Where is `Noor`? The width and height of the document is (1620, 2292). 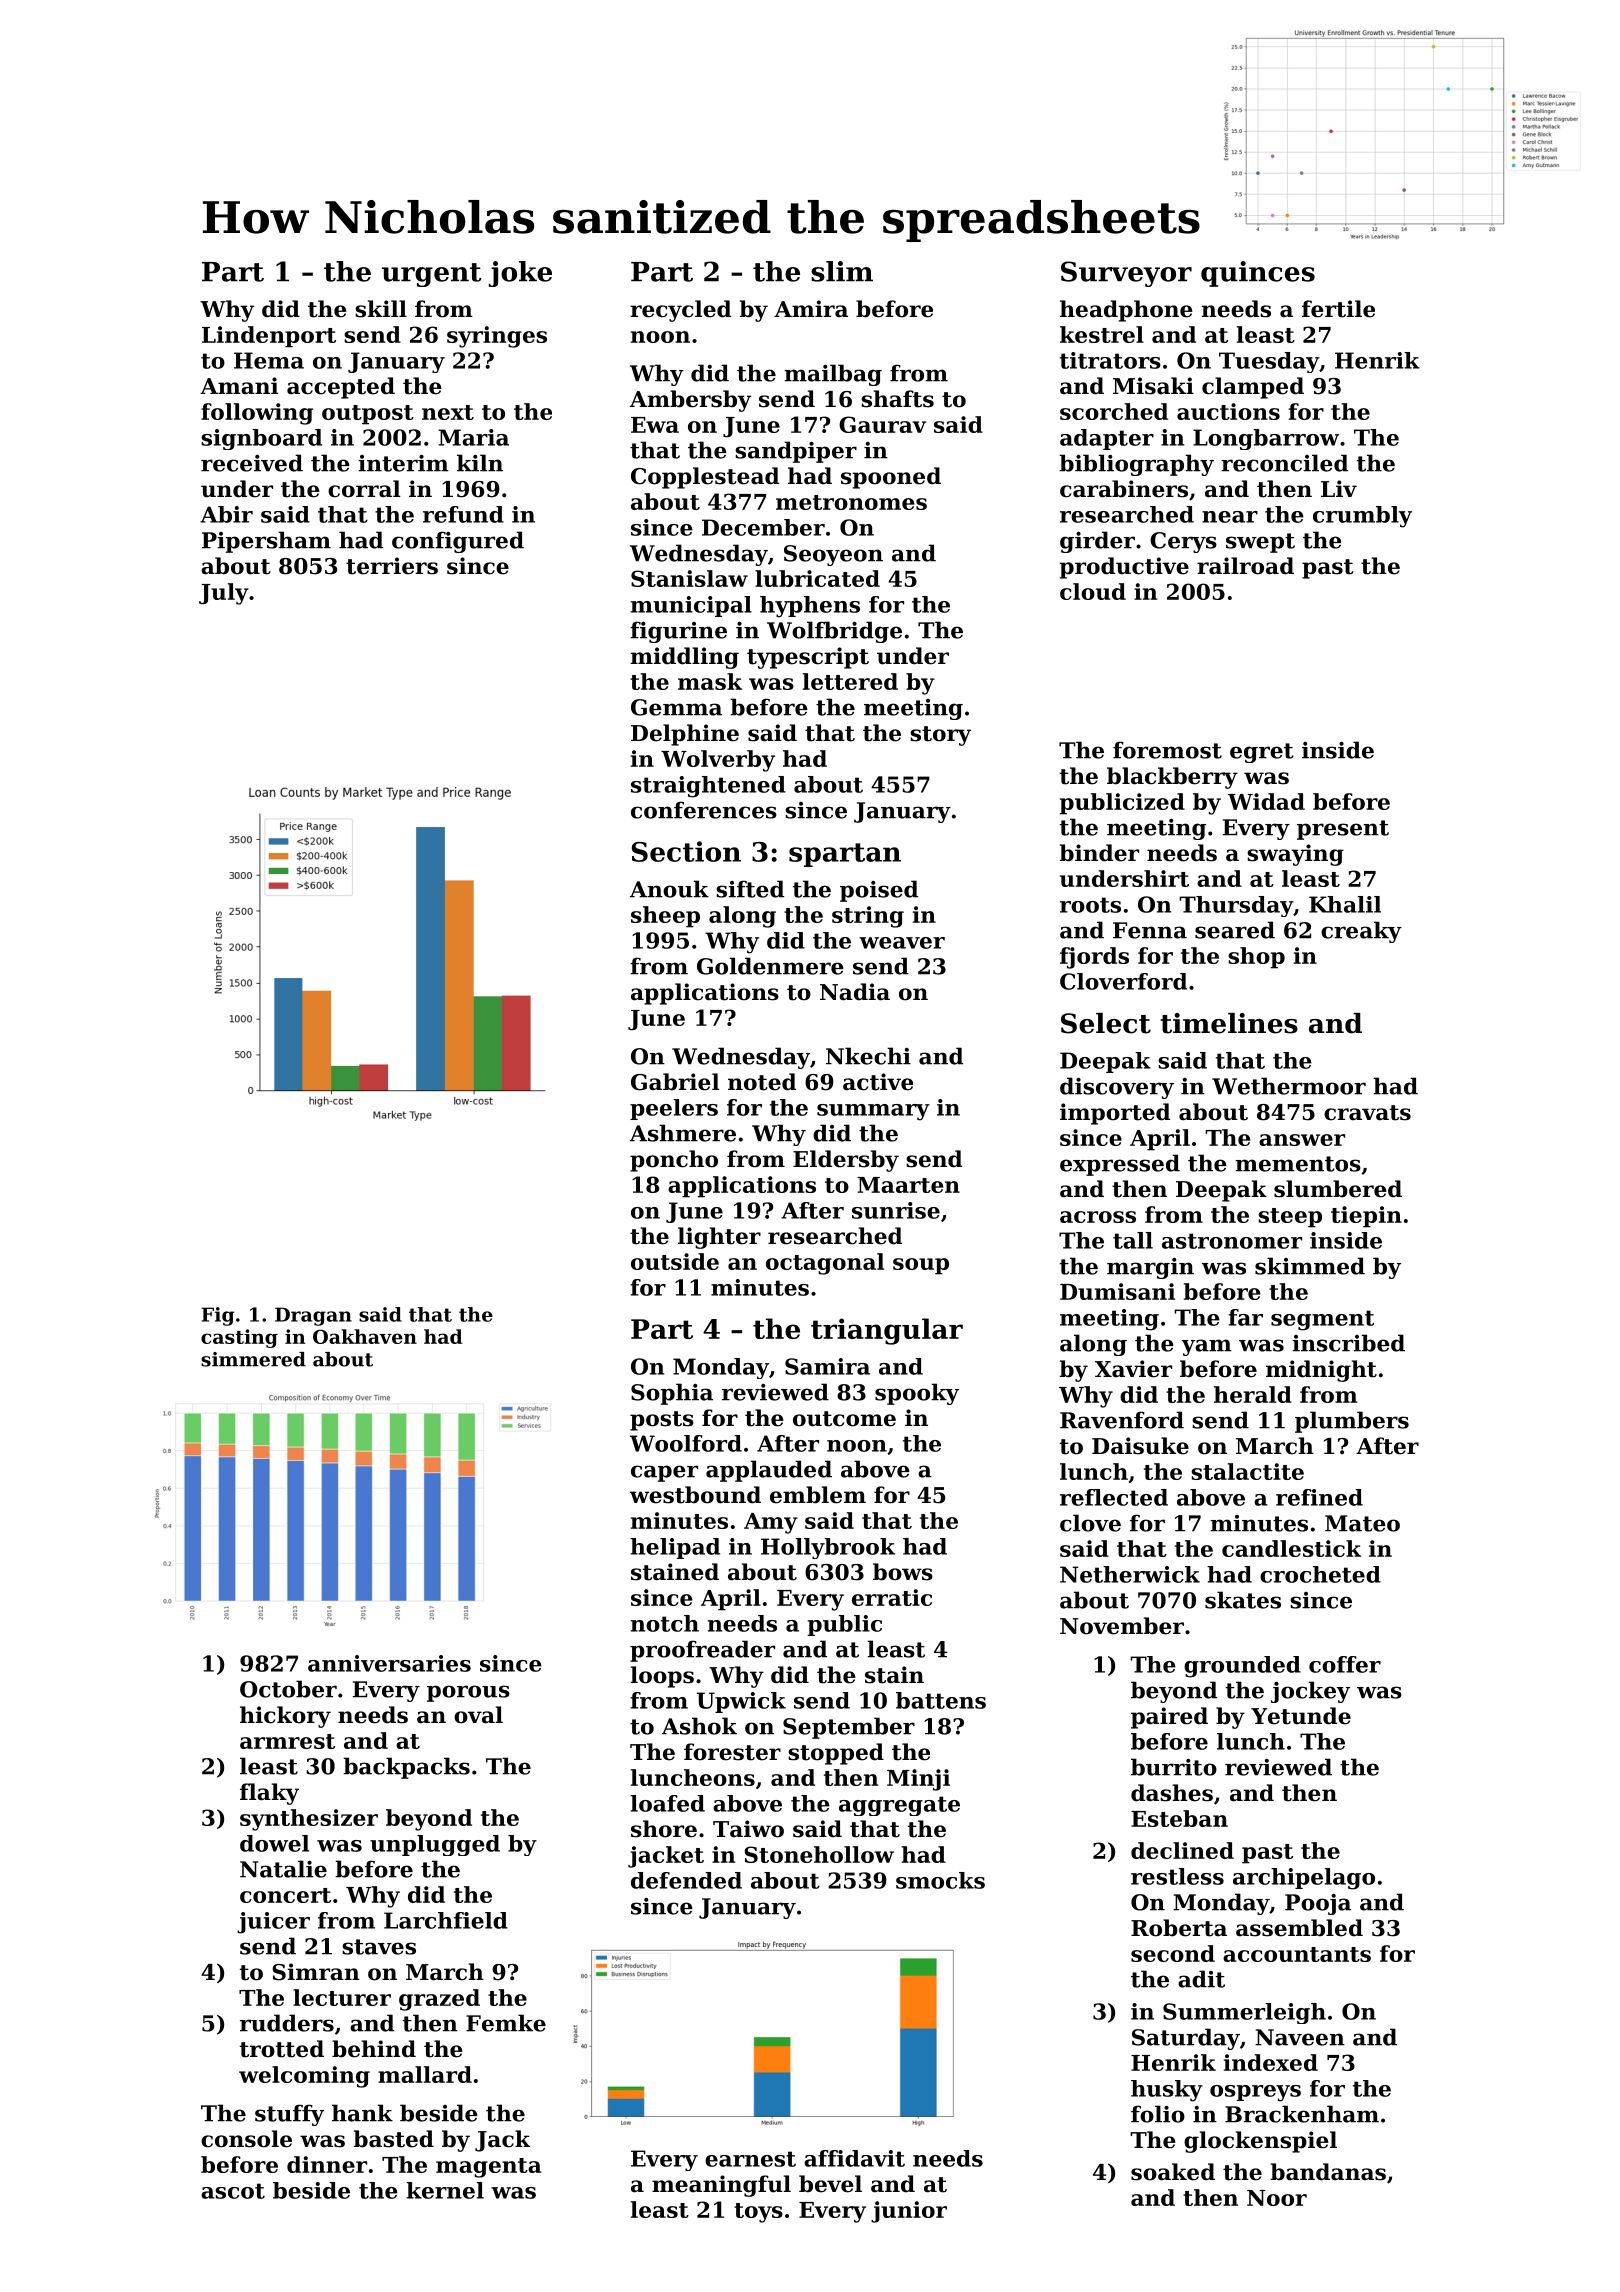
Noor is located at coordinates (1277, 2198).
